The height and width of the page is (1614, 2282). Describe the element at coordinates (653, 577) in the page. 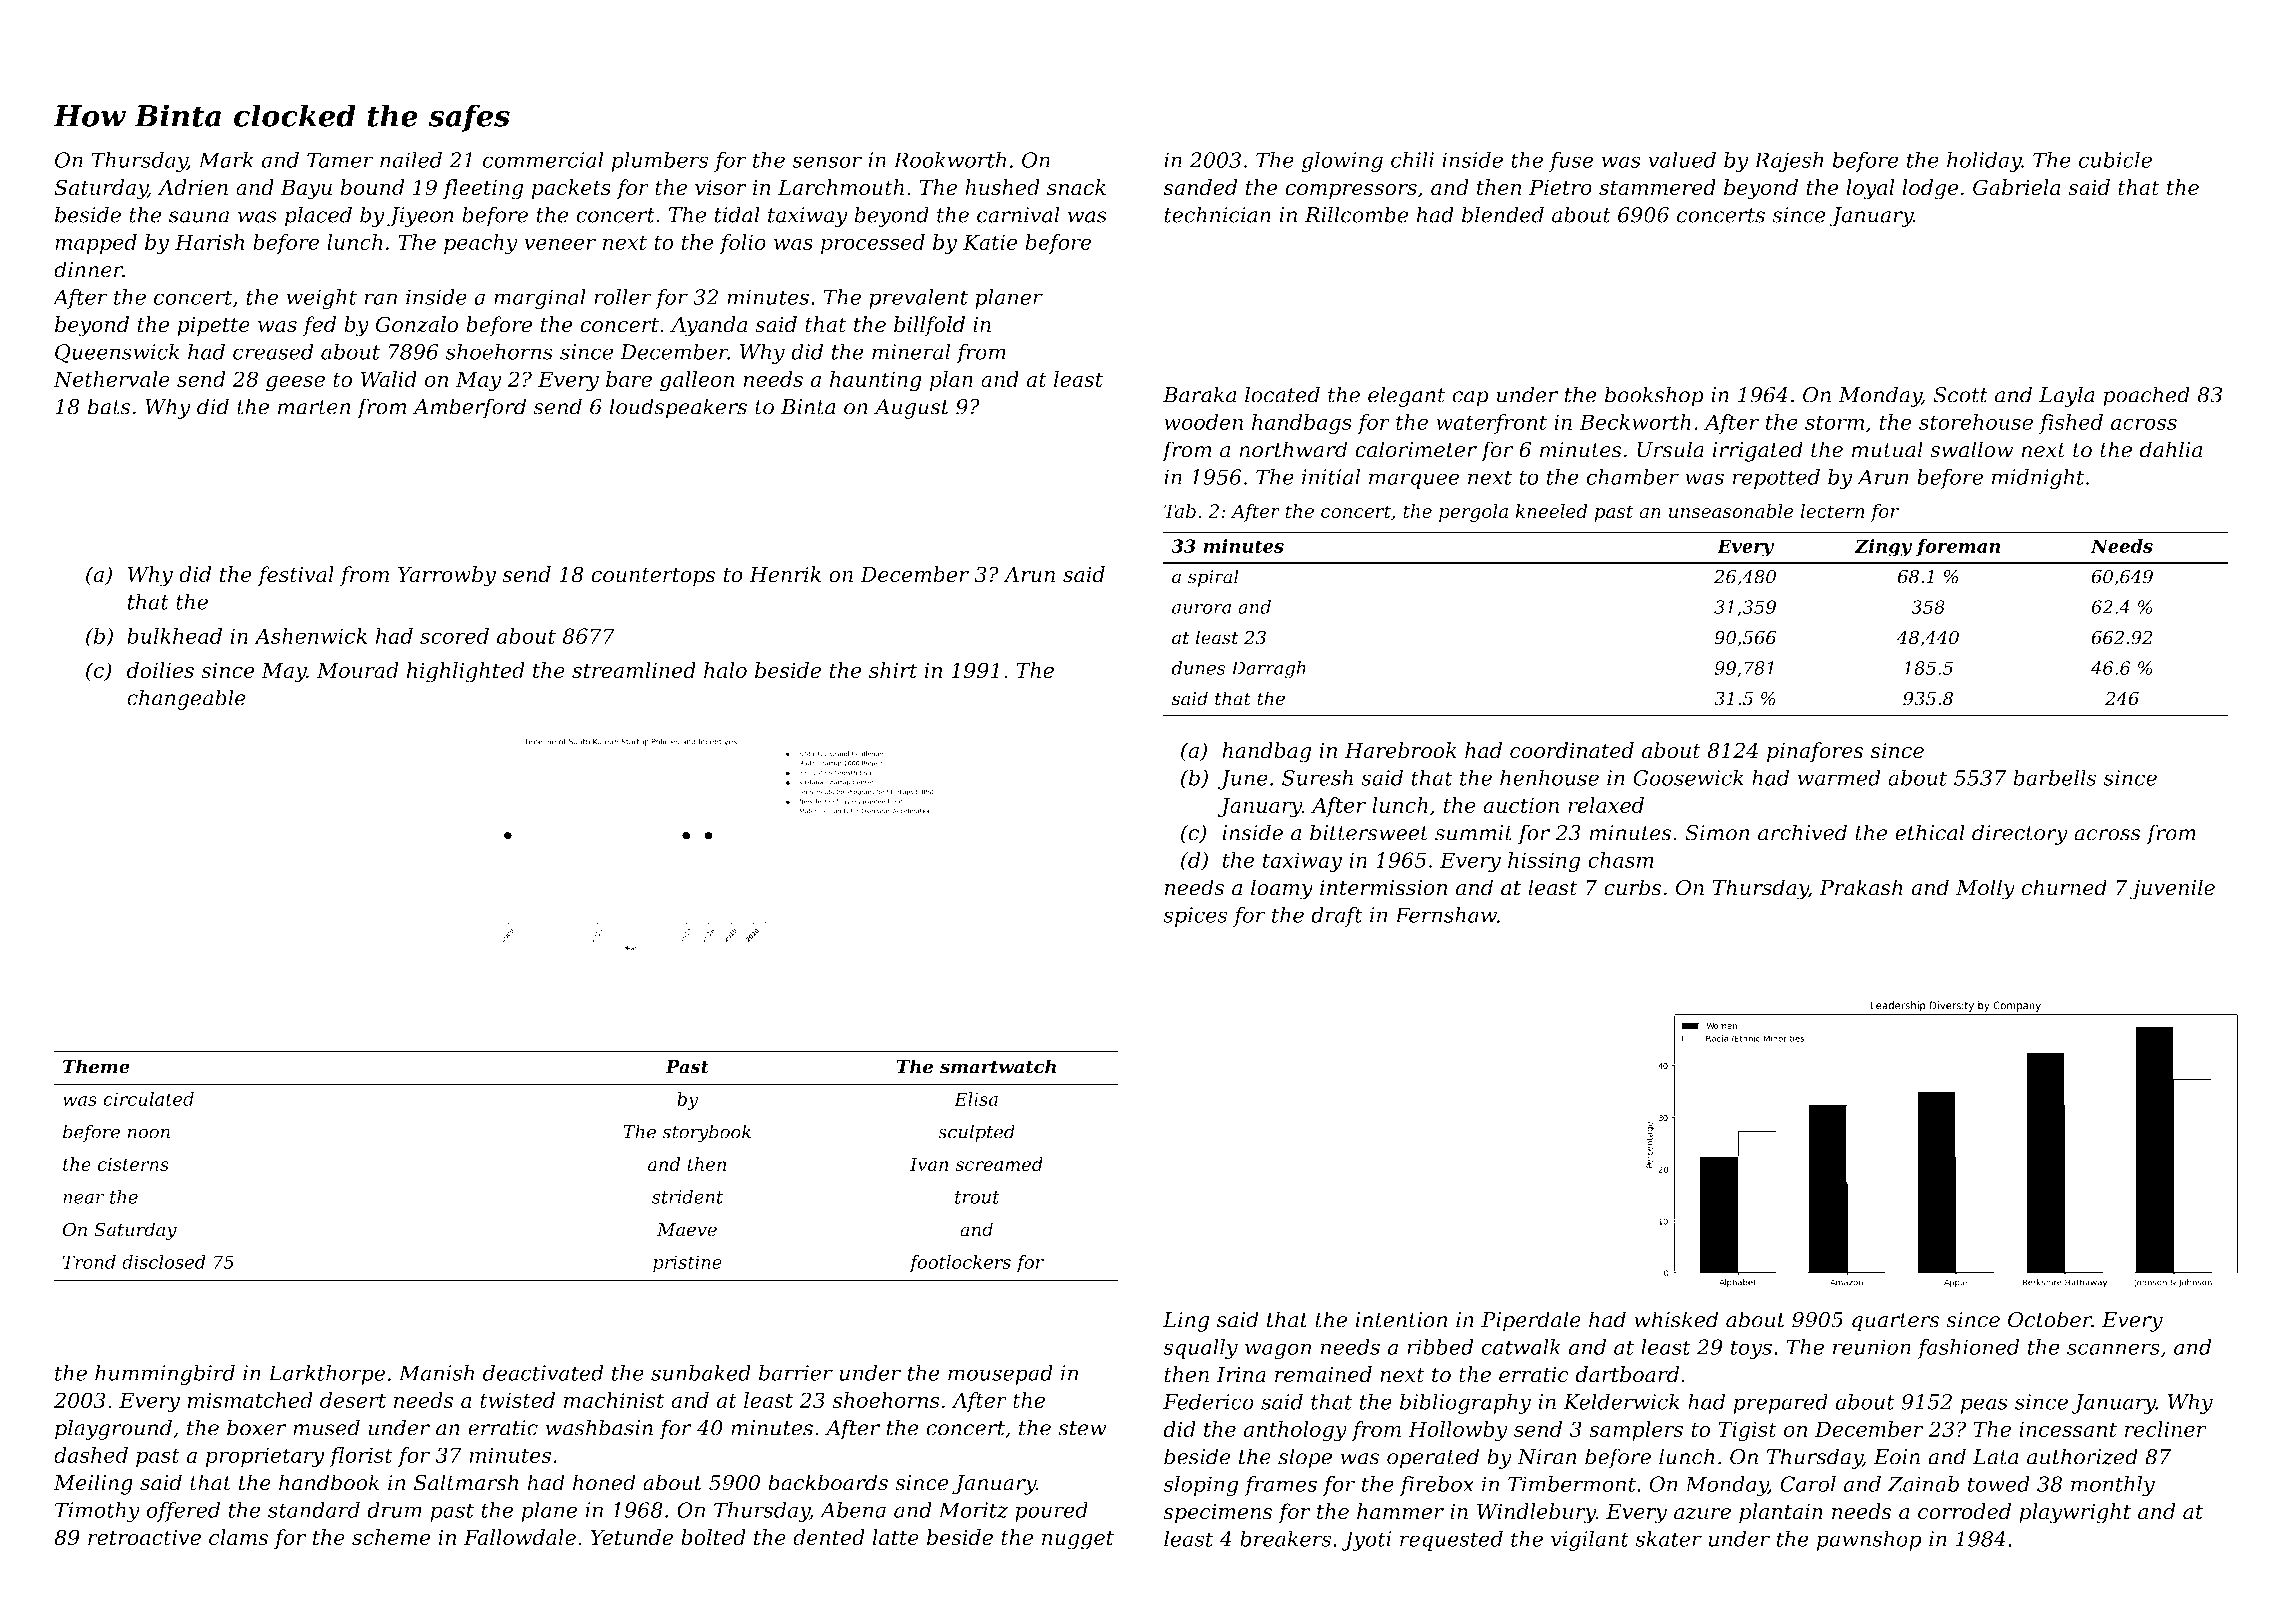

I see `countertops` at that location.
